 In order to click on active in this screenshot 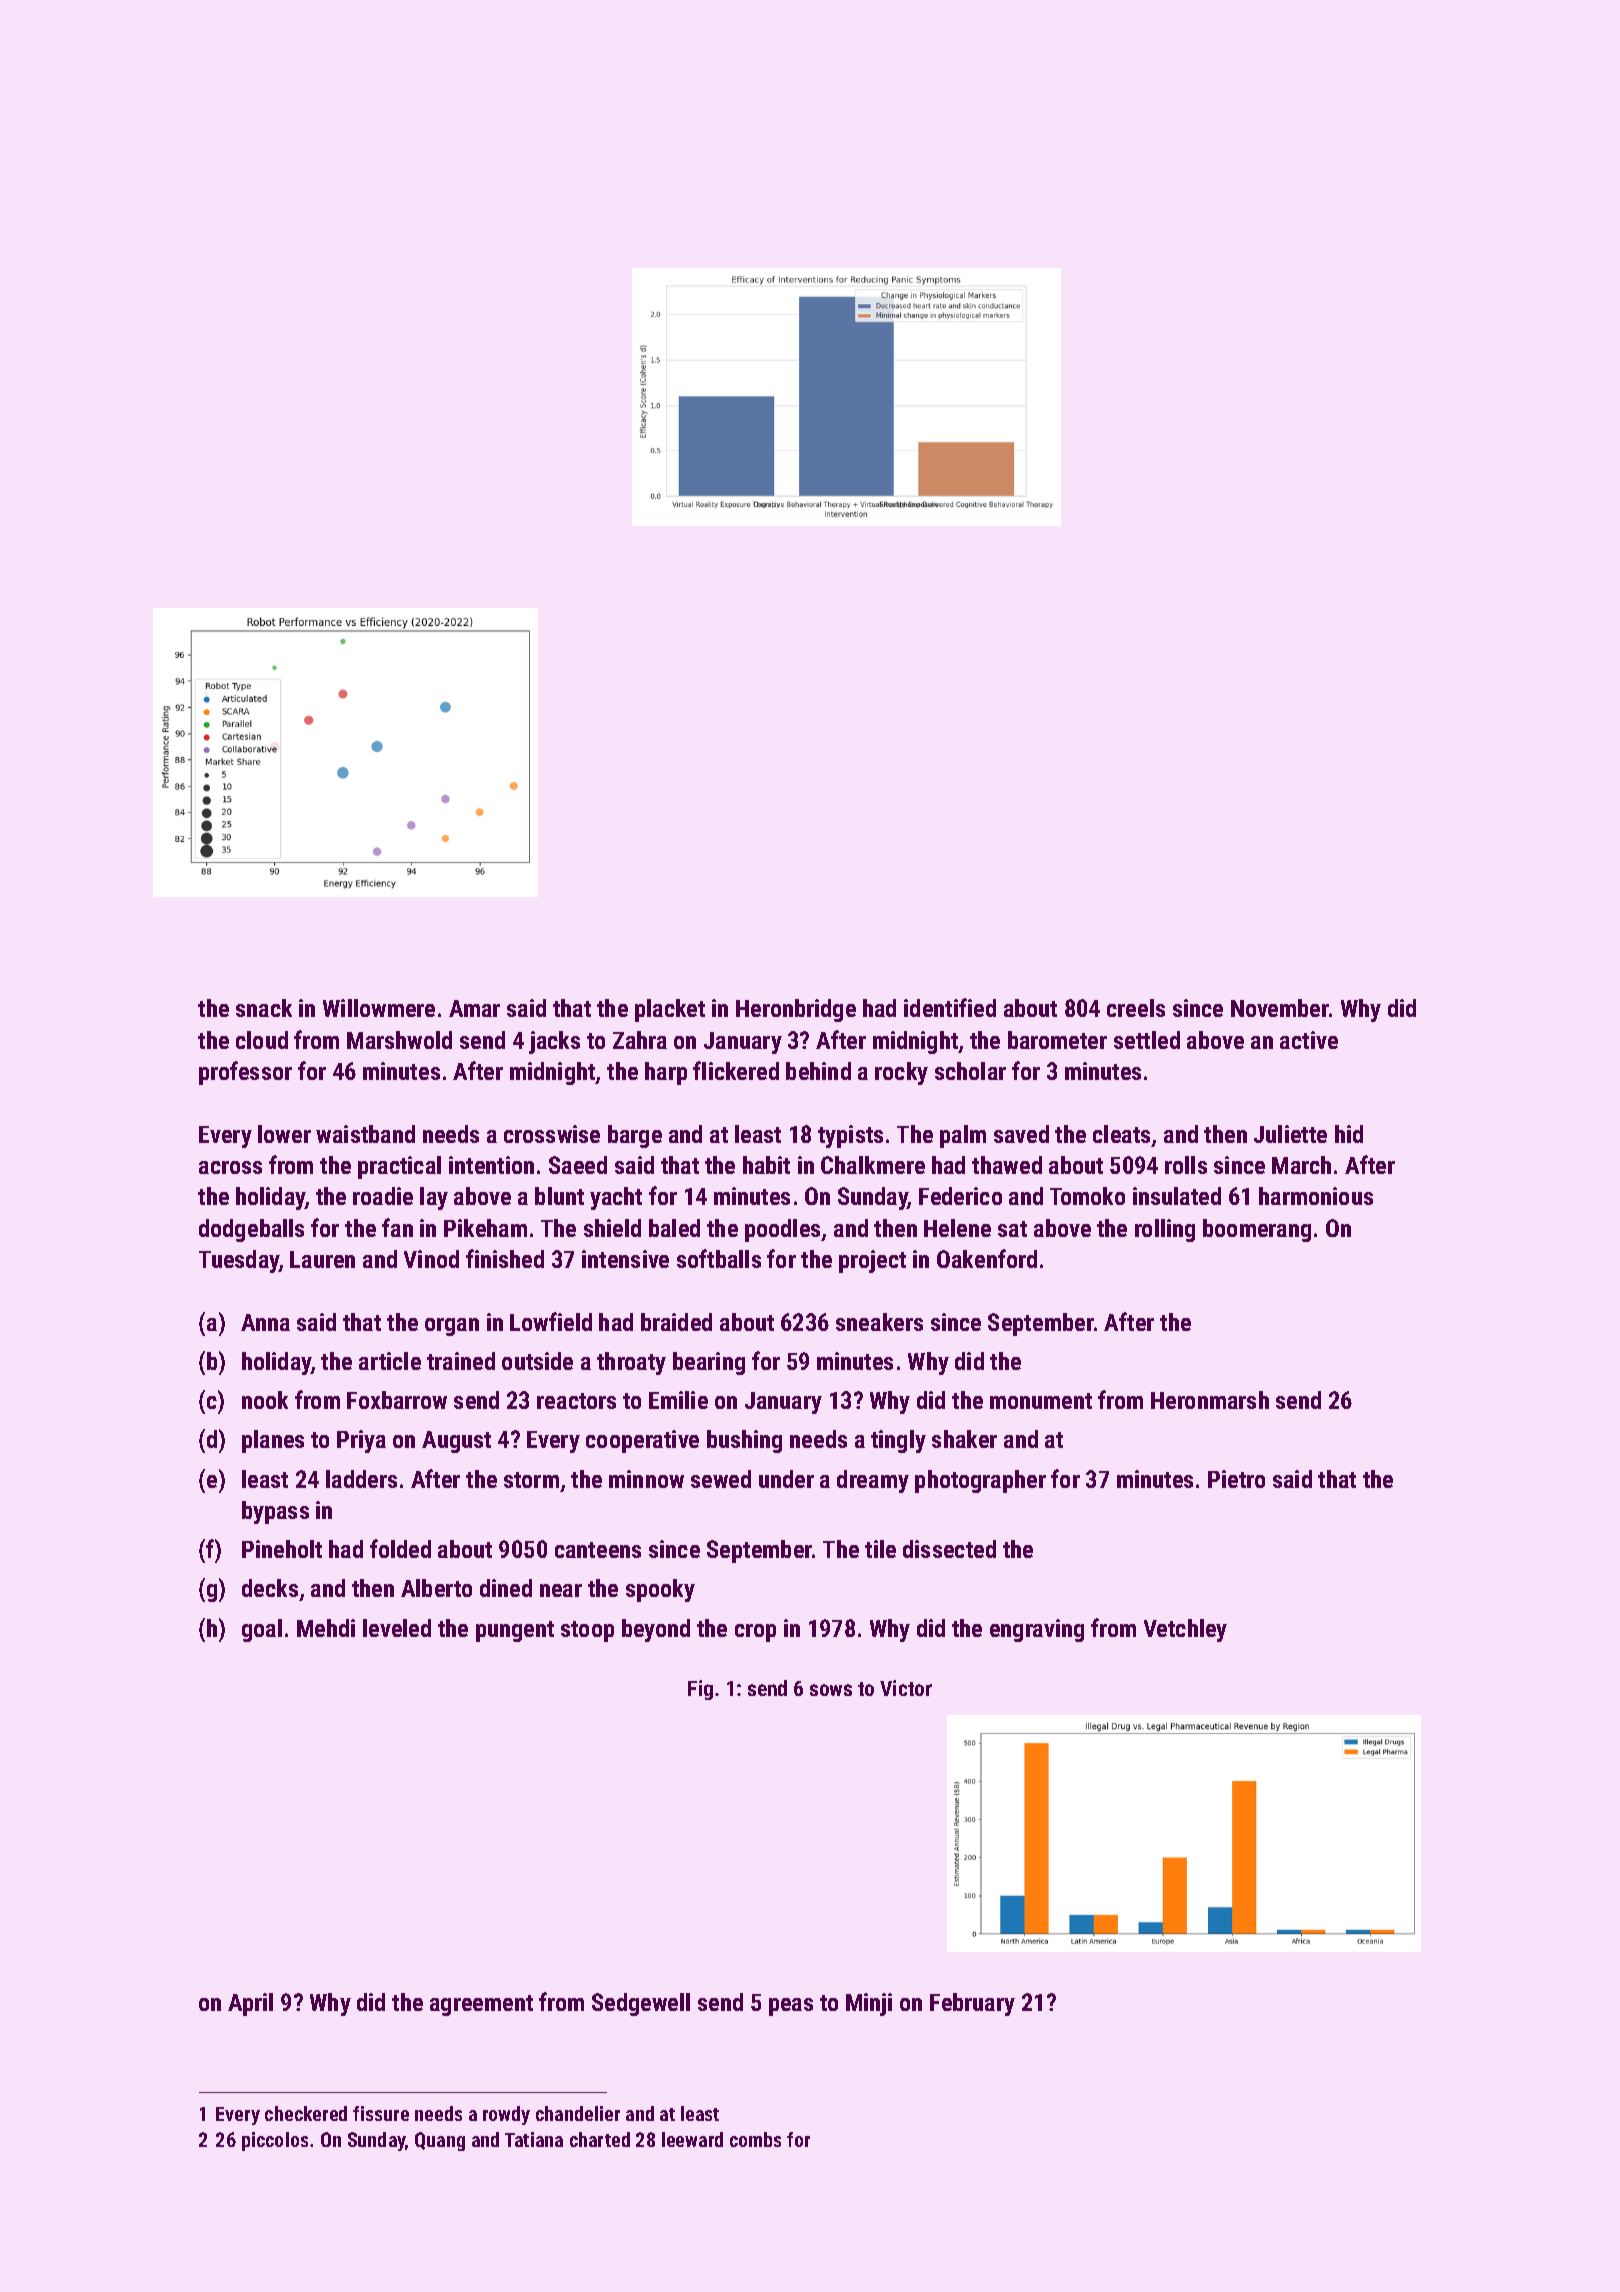, I will do `click(1309, 1040)`.
